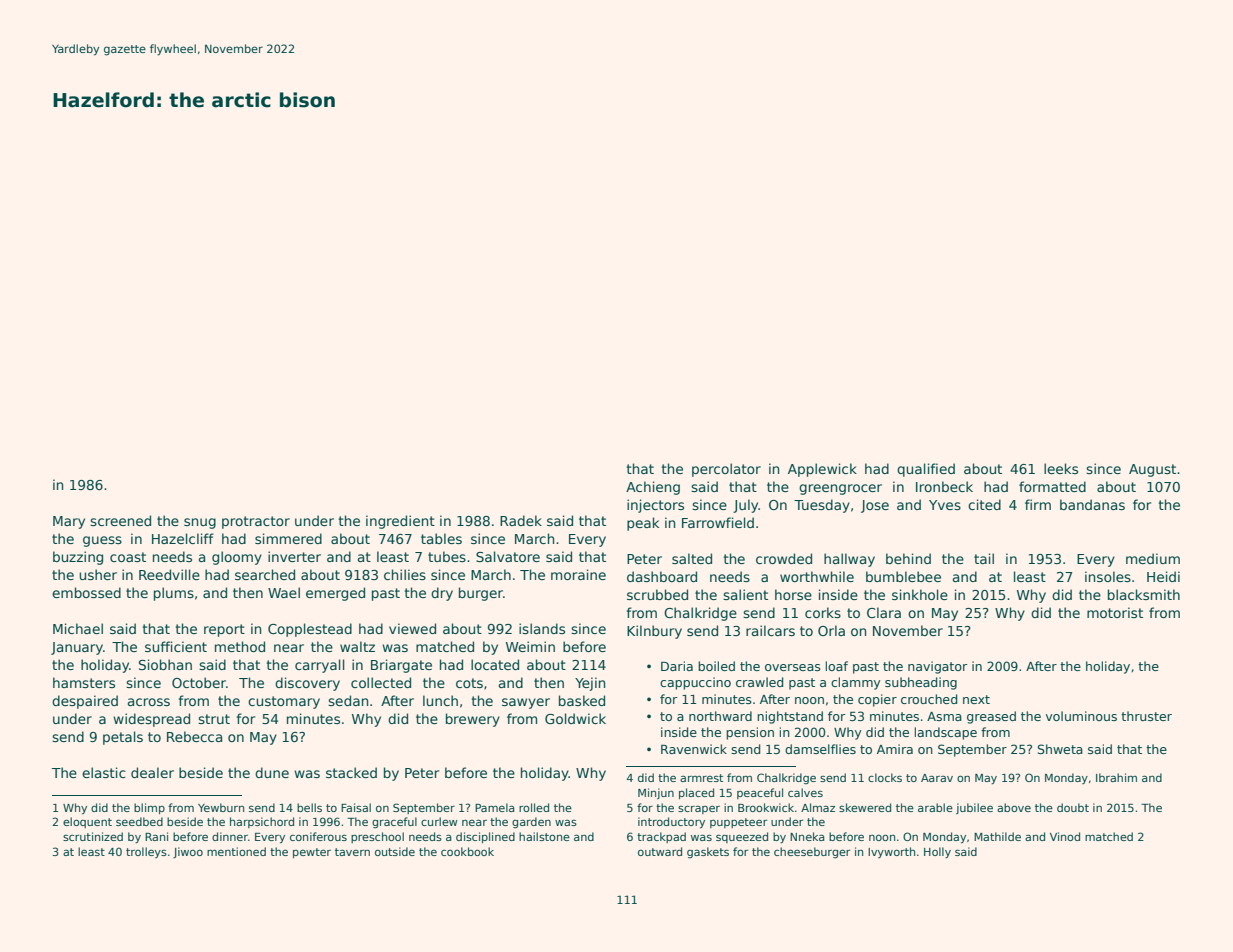 The height and width of the document is (952, 1233). I want to click on damselflies, so click(820, 749).
